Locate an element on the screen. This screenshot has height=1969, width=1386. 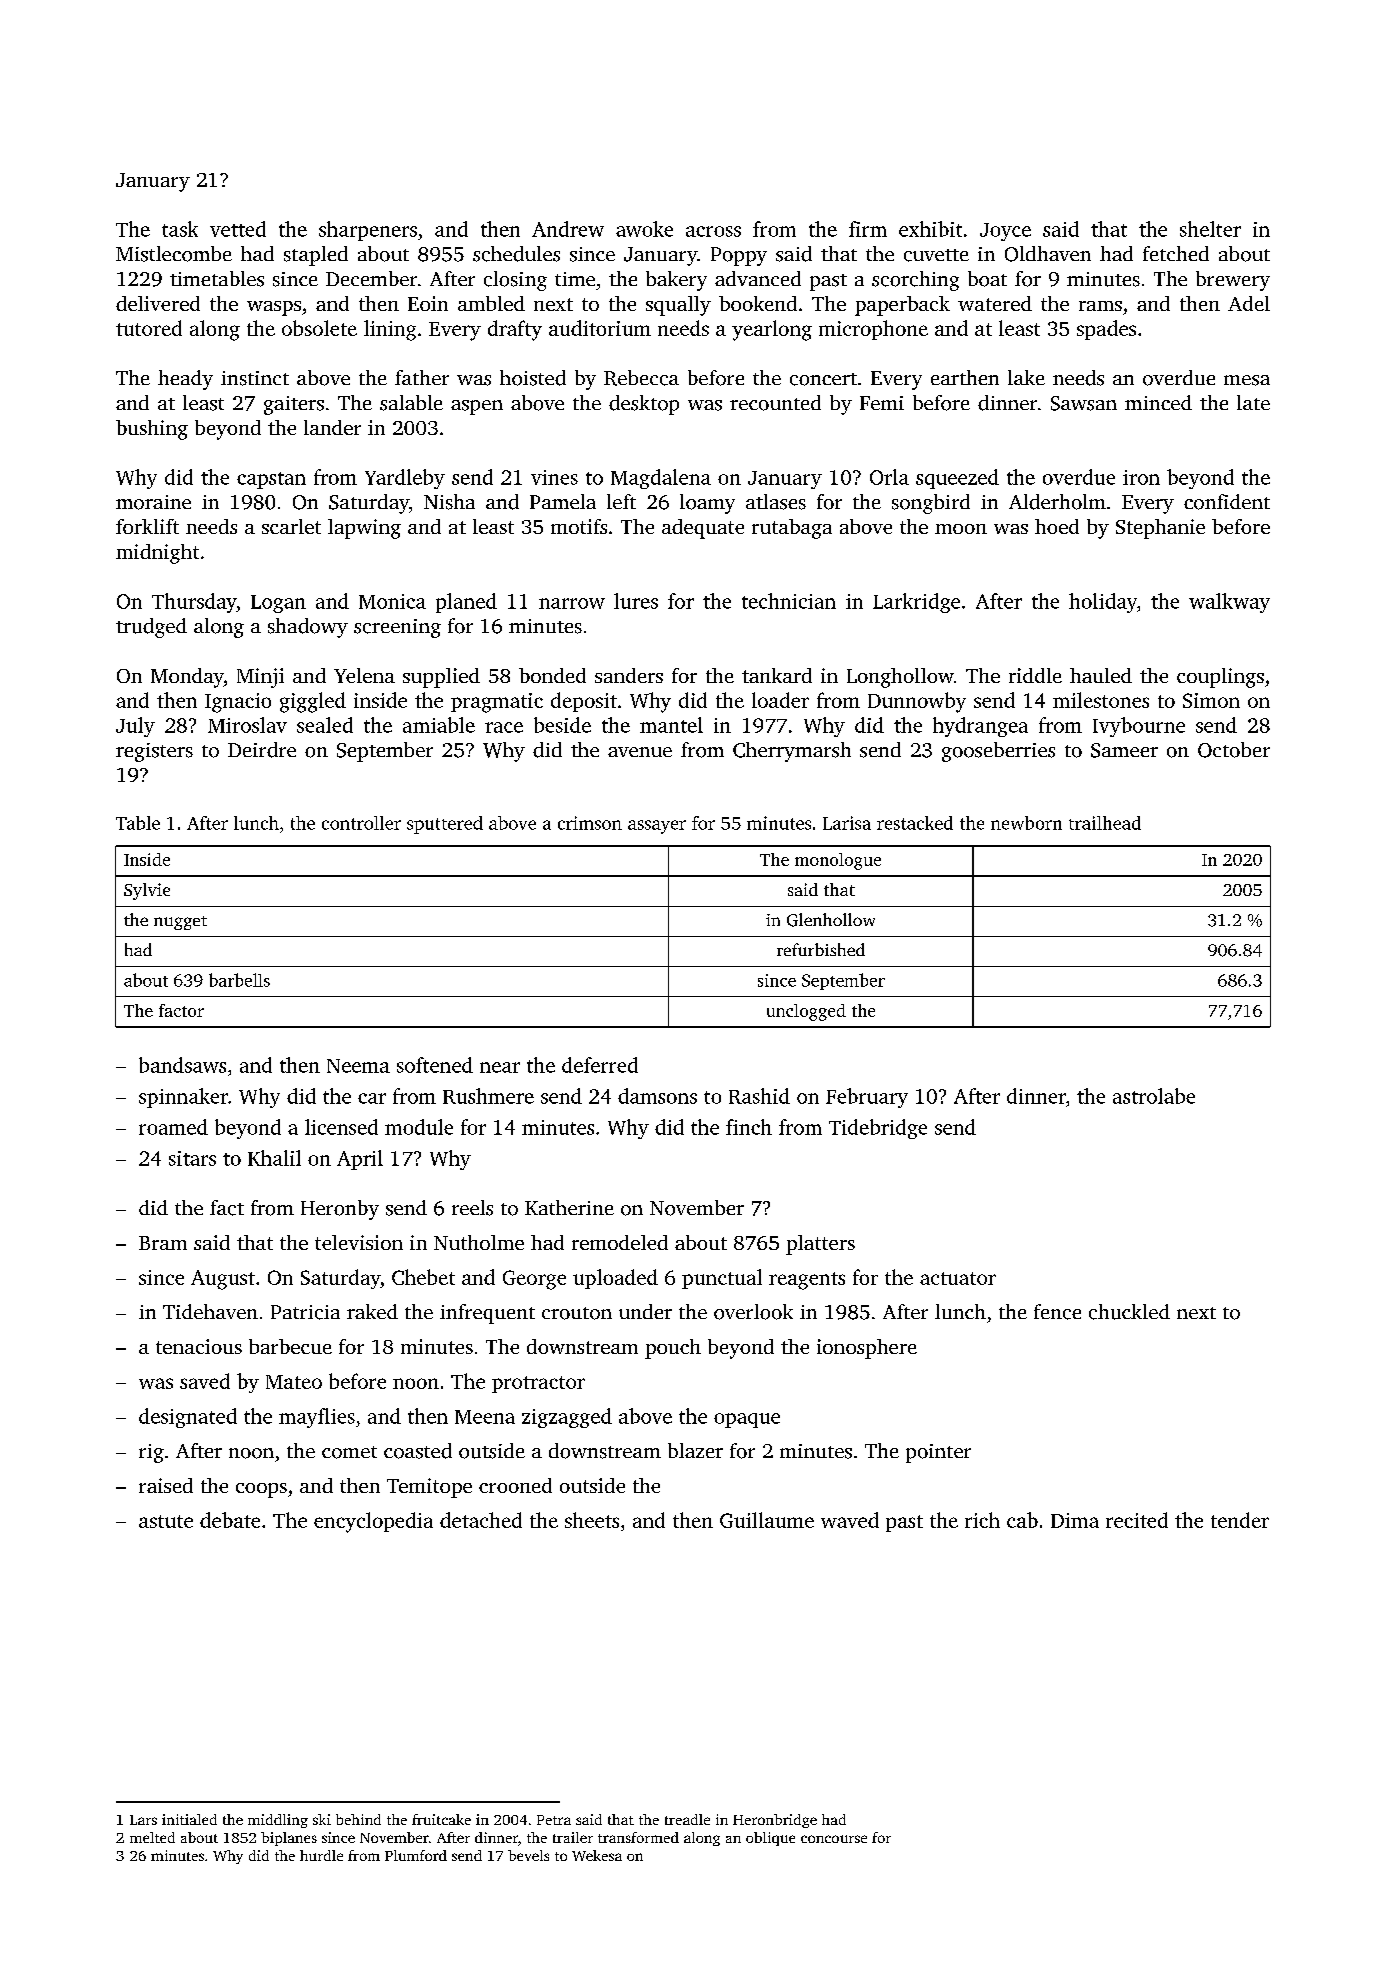
father is located at coordinates (422, 377).
